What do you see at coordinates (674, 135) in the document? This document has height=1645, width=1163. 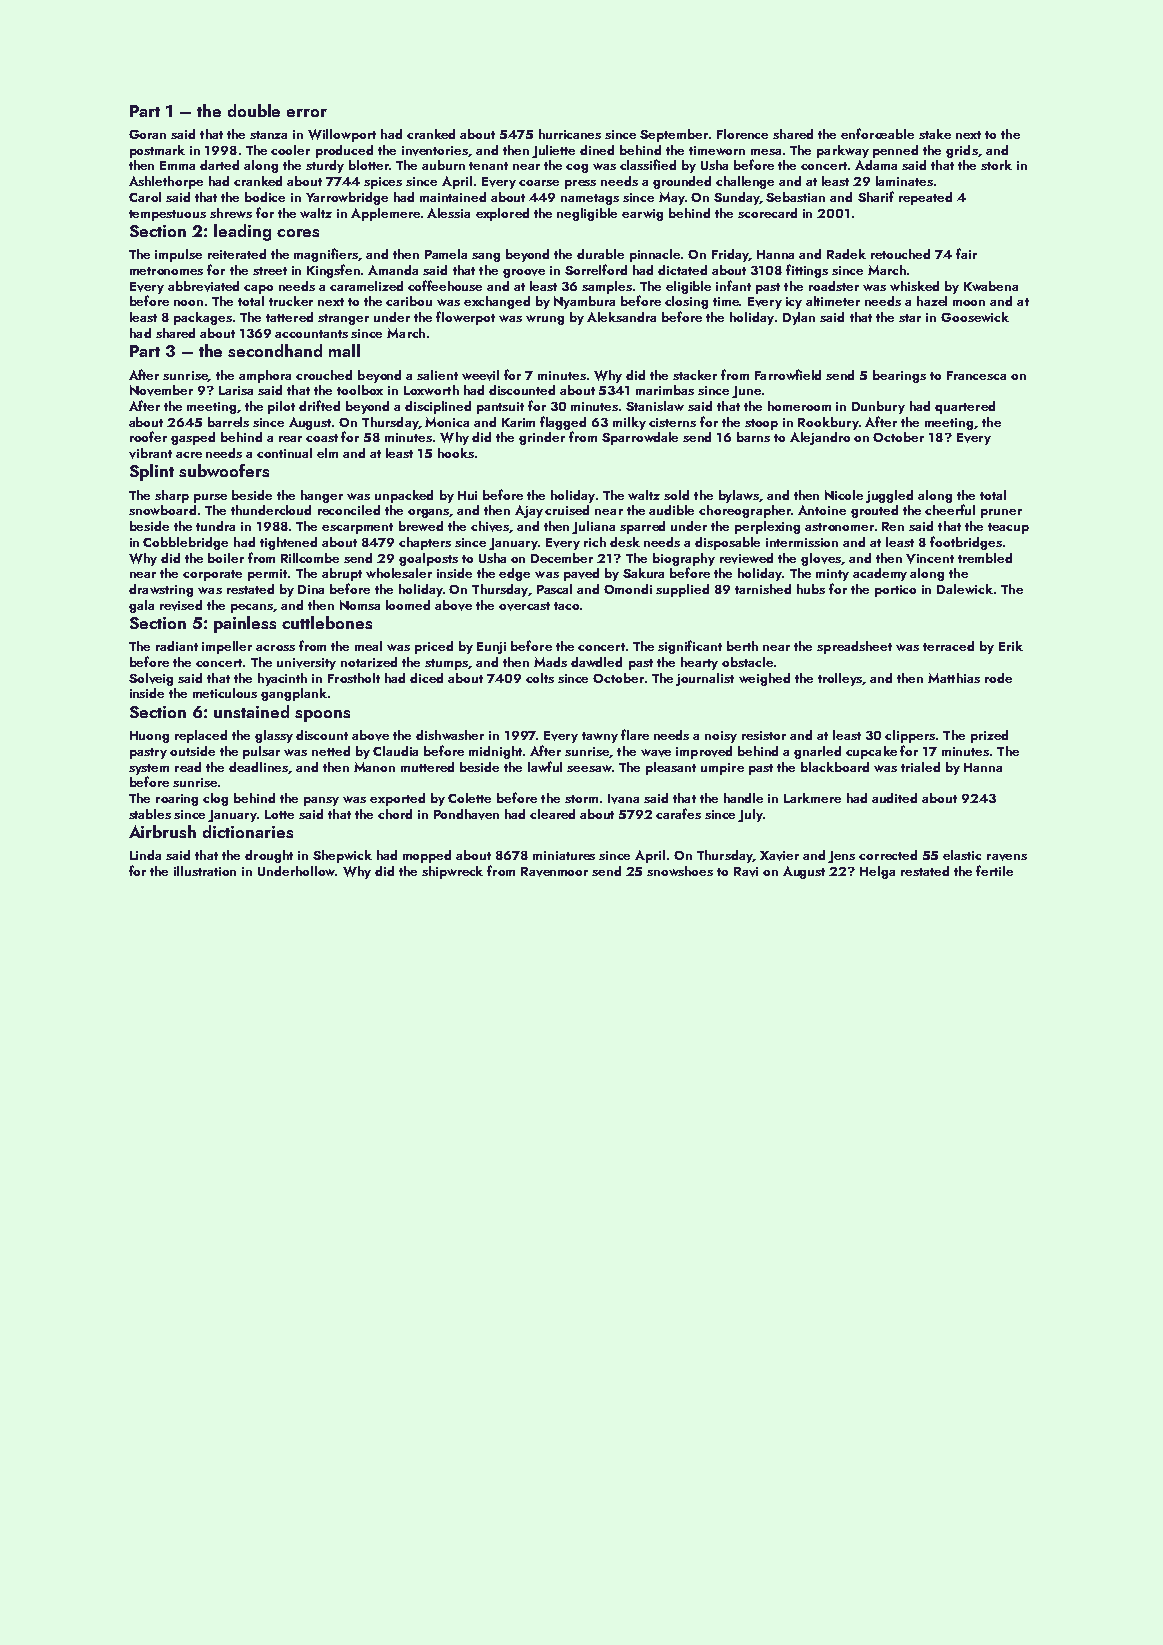 I see `September` at bounding box center [674, 135].
